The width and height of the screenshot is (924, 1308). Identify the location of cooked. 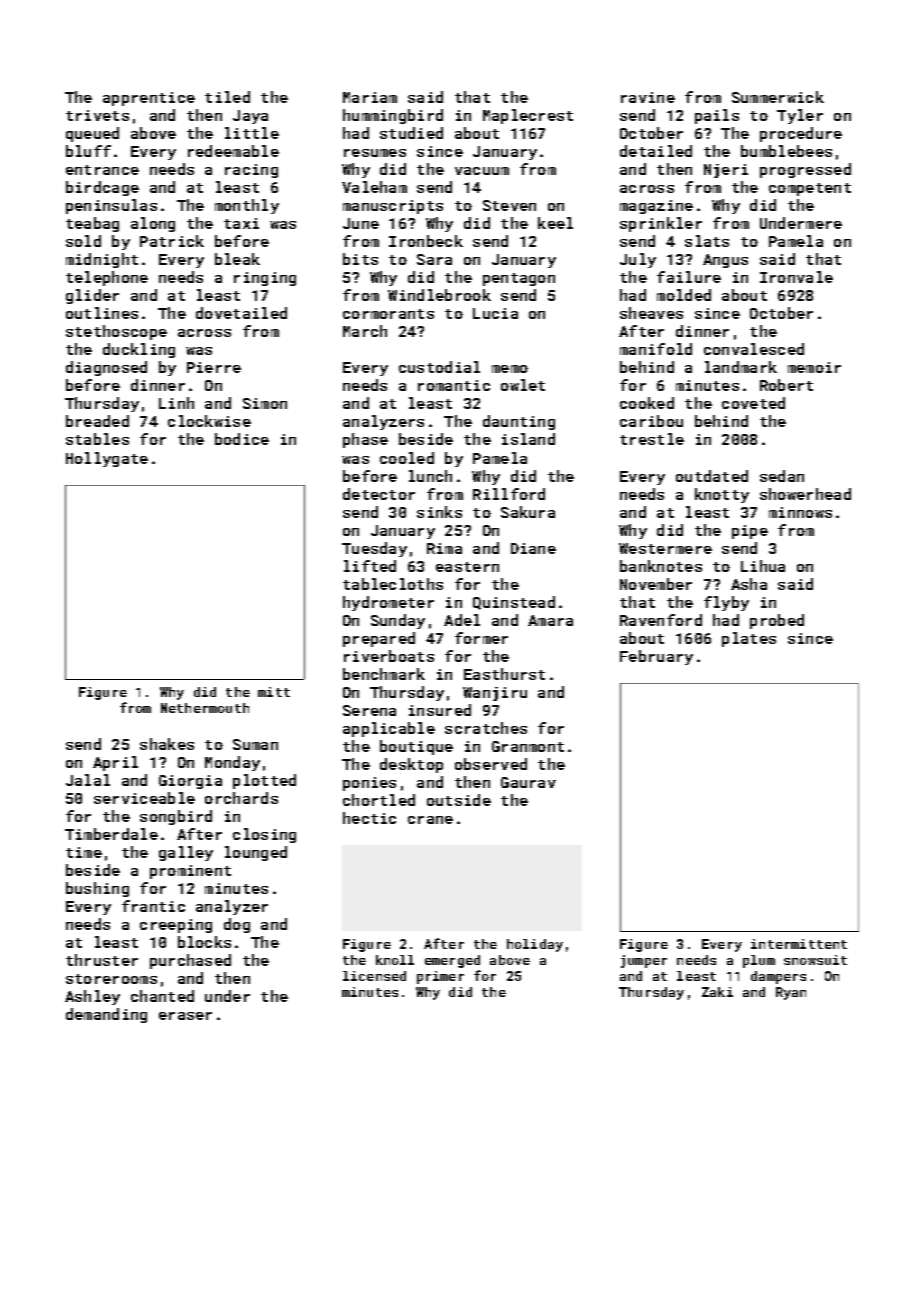
(647, 403).
